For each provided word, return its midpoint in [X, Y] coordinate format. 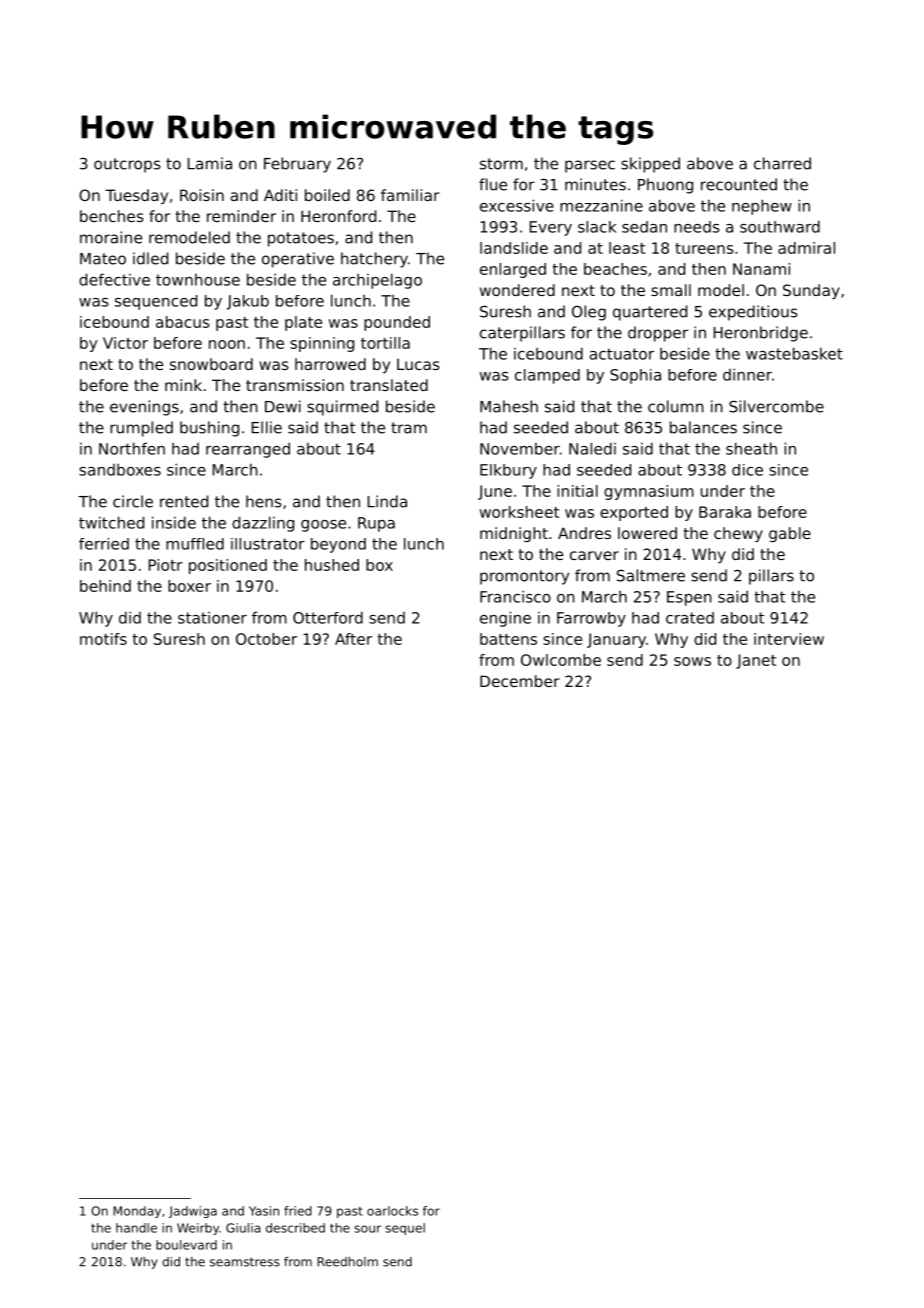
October [266, 639]
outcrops [127, 165]
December [520, 681]
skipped [650, 165]
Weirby [198, 1229]
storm [501, 164]
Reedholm [347, 1262]
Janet [756, 661]
